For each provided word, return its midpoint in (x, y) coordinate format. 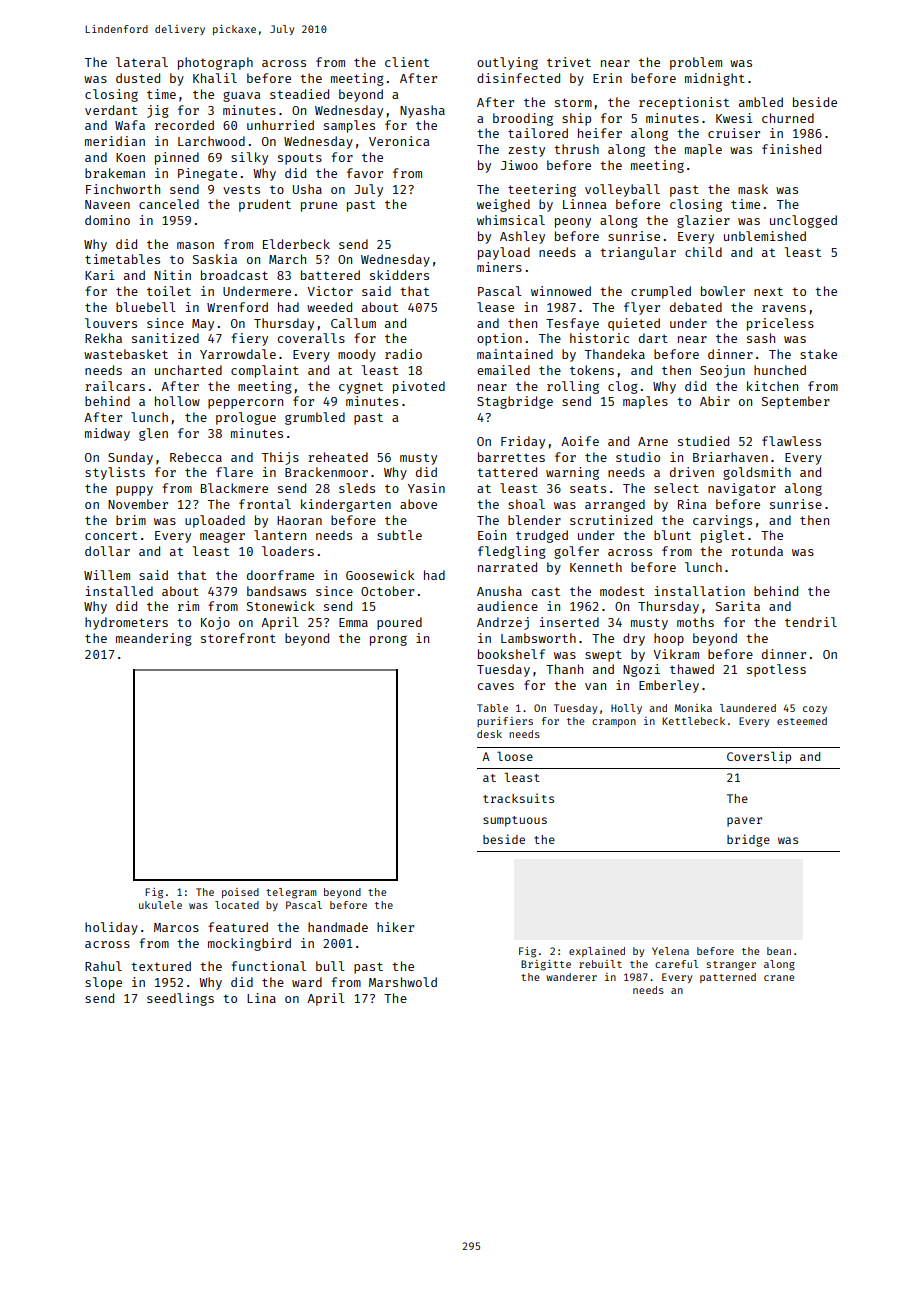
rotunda (757, 551)
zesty (526, 151)
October (387, 591)
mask (753, 189)
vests (241, 189)
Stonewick (281, 606)
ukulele (160, 905)
